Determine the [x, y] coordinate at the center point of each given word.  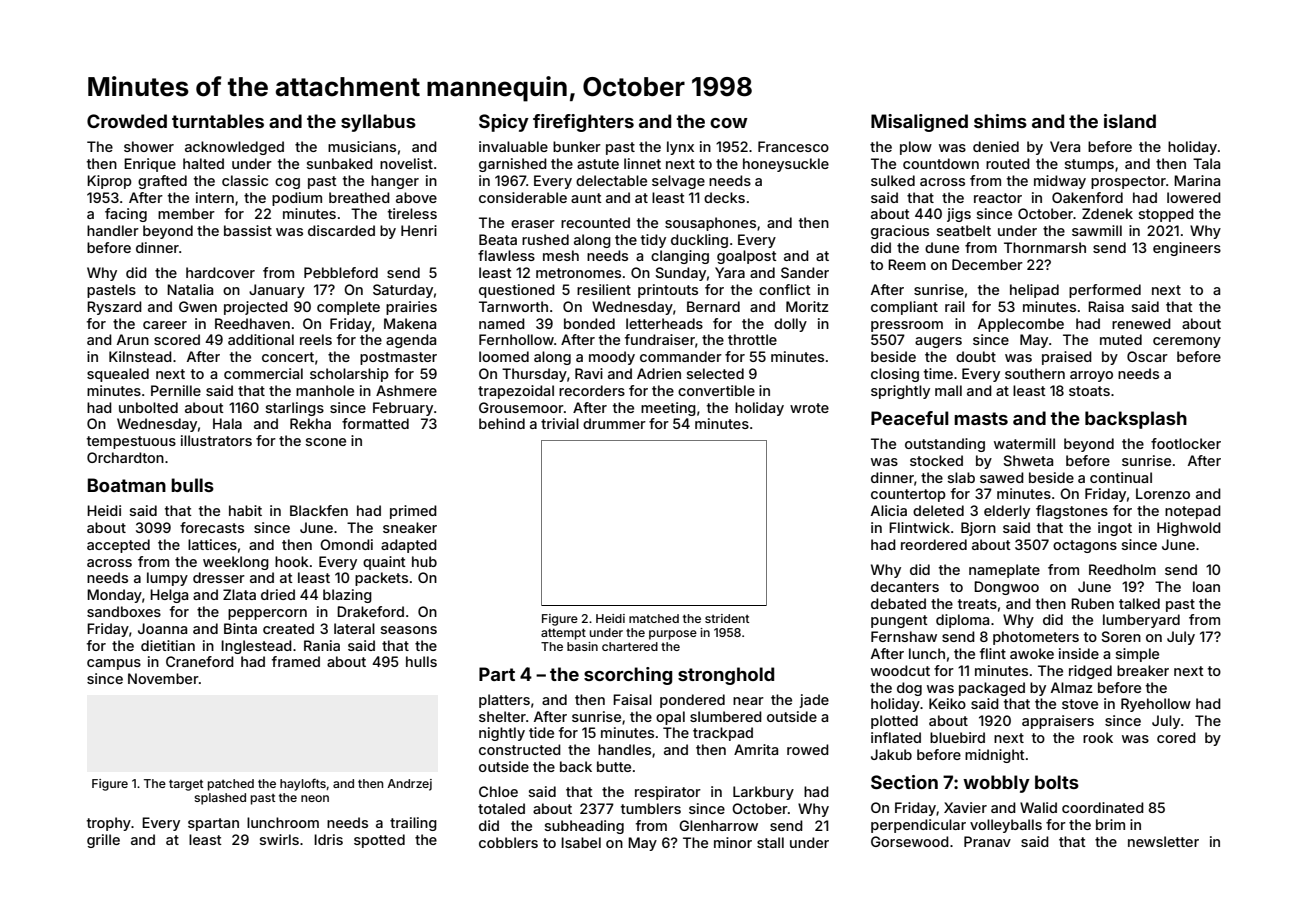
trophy [109, 824]
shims [1000, 121]
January [277, 291]
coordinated [1103, 807]
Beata [498, 239]
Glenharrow [718, 825]
